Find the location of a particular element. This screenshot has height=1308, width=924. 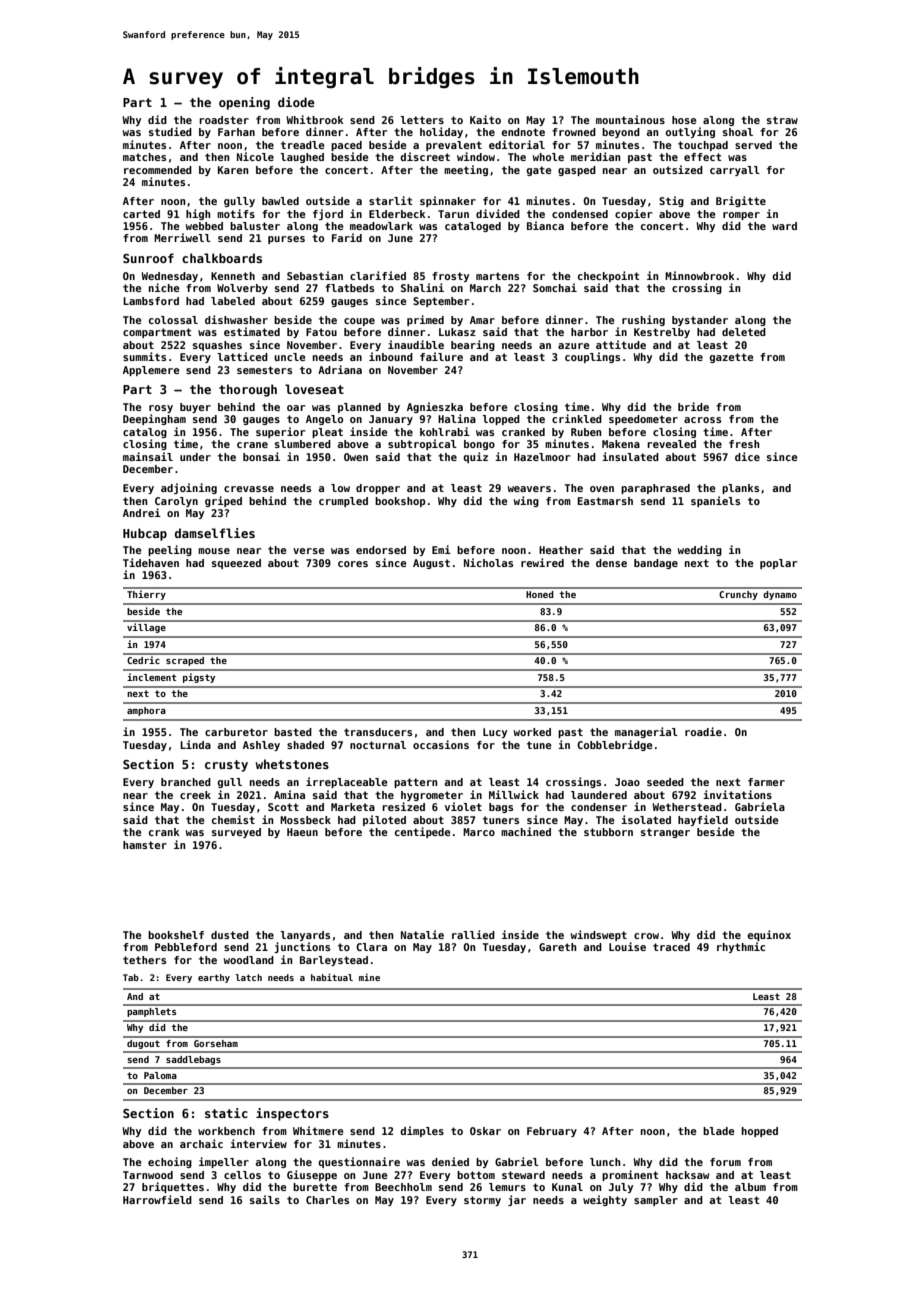

labeled is located at coordinates (233, 301).
